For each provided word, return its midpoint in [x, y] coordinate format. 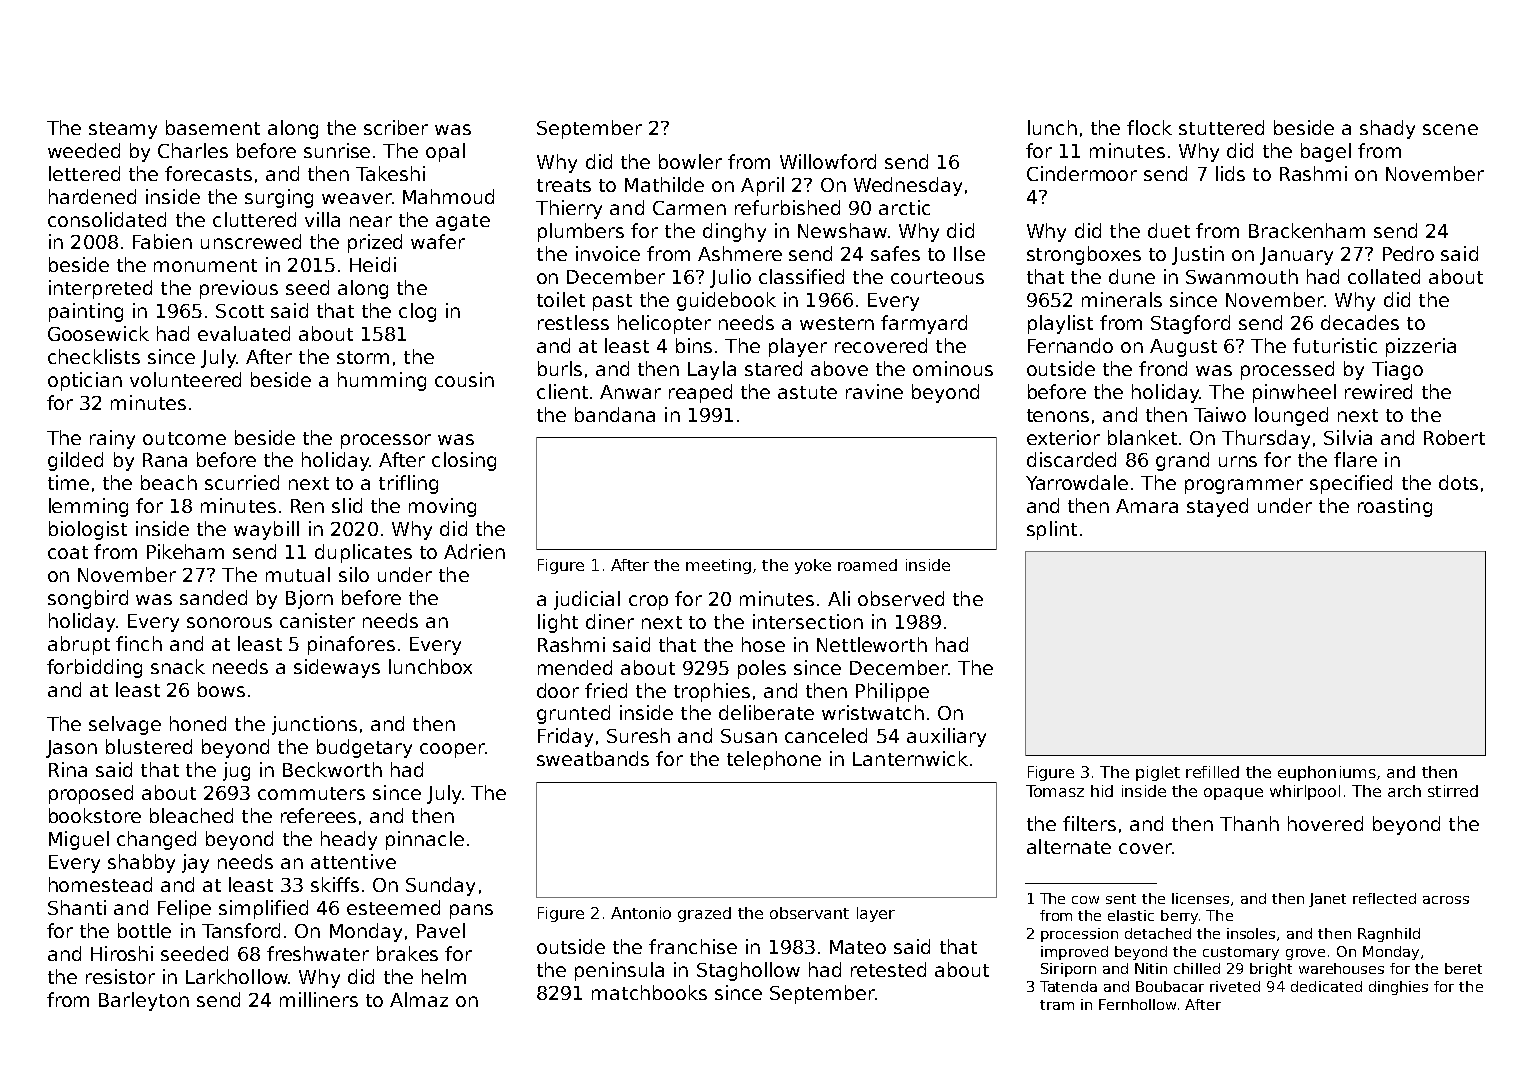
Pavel [441, 930]
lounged [1291, 416]
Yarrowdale [1077, 482]
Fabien [162, 241]
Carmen [689, 208]
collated [1384, 276]
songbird [88, 599]
